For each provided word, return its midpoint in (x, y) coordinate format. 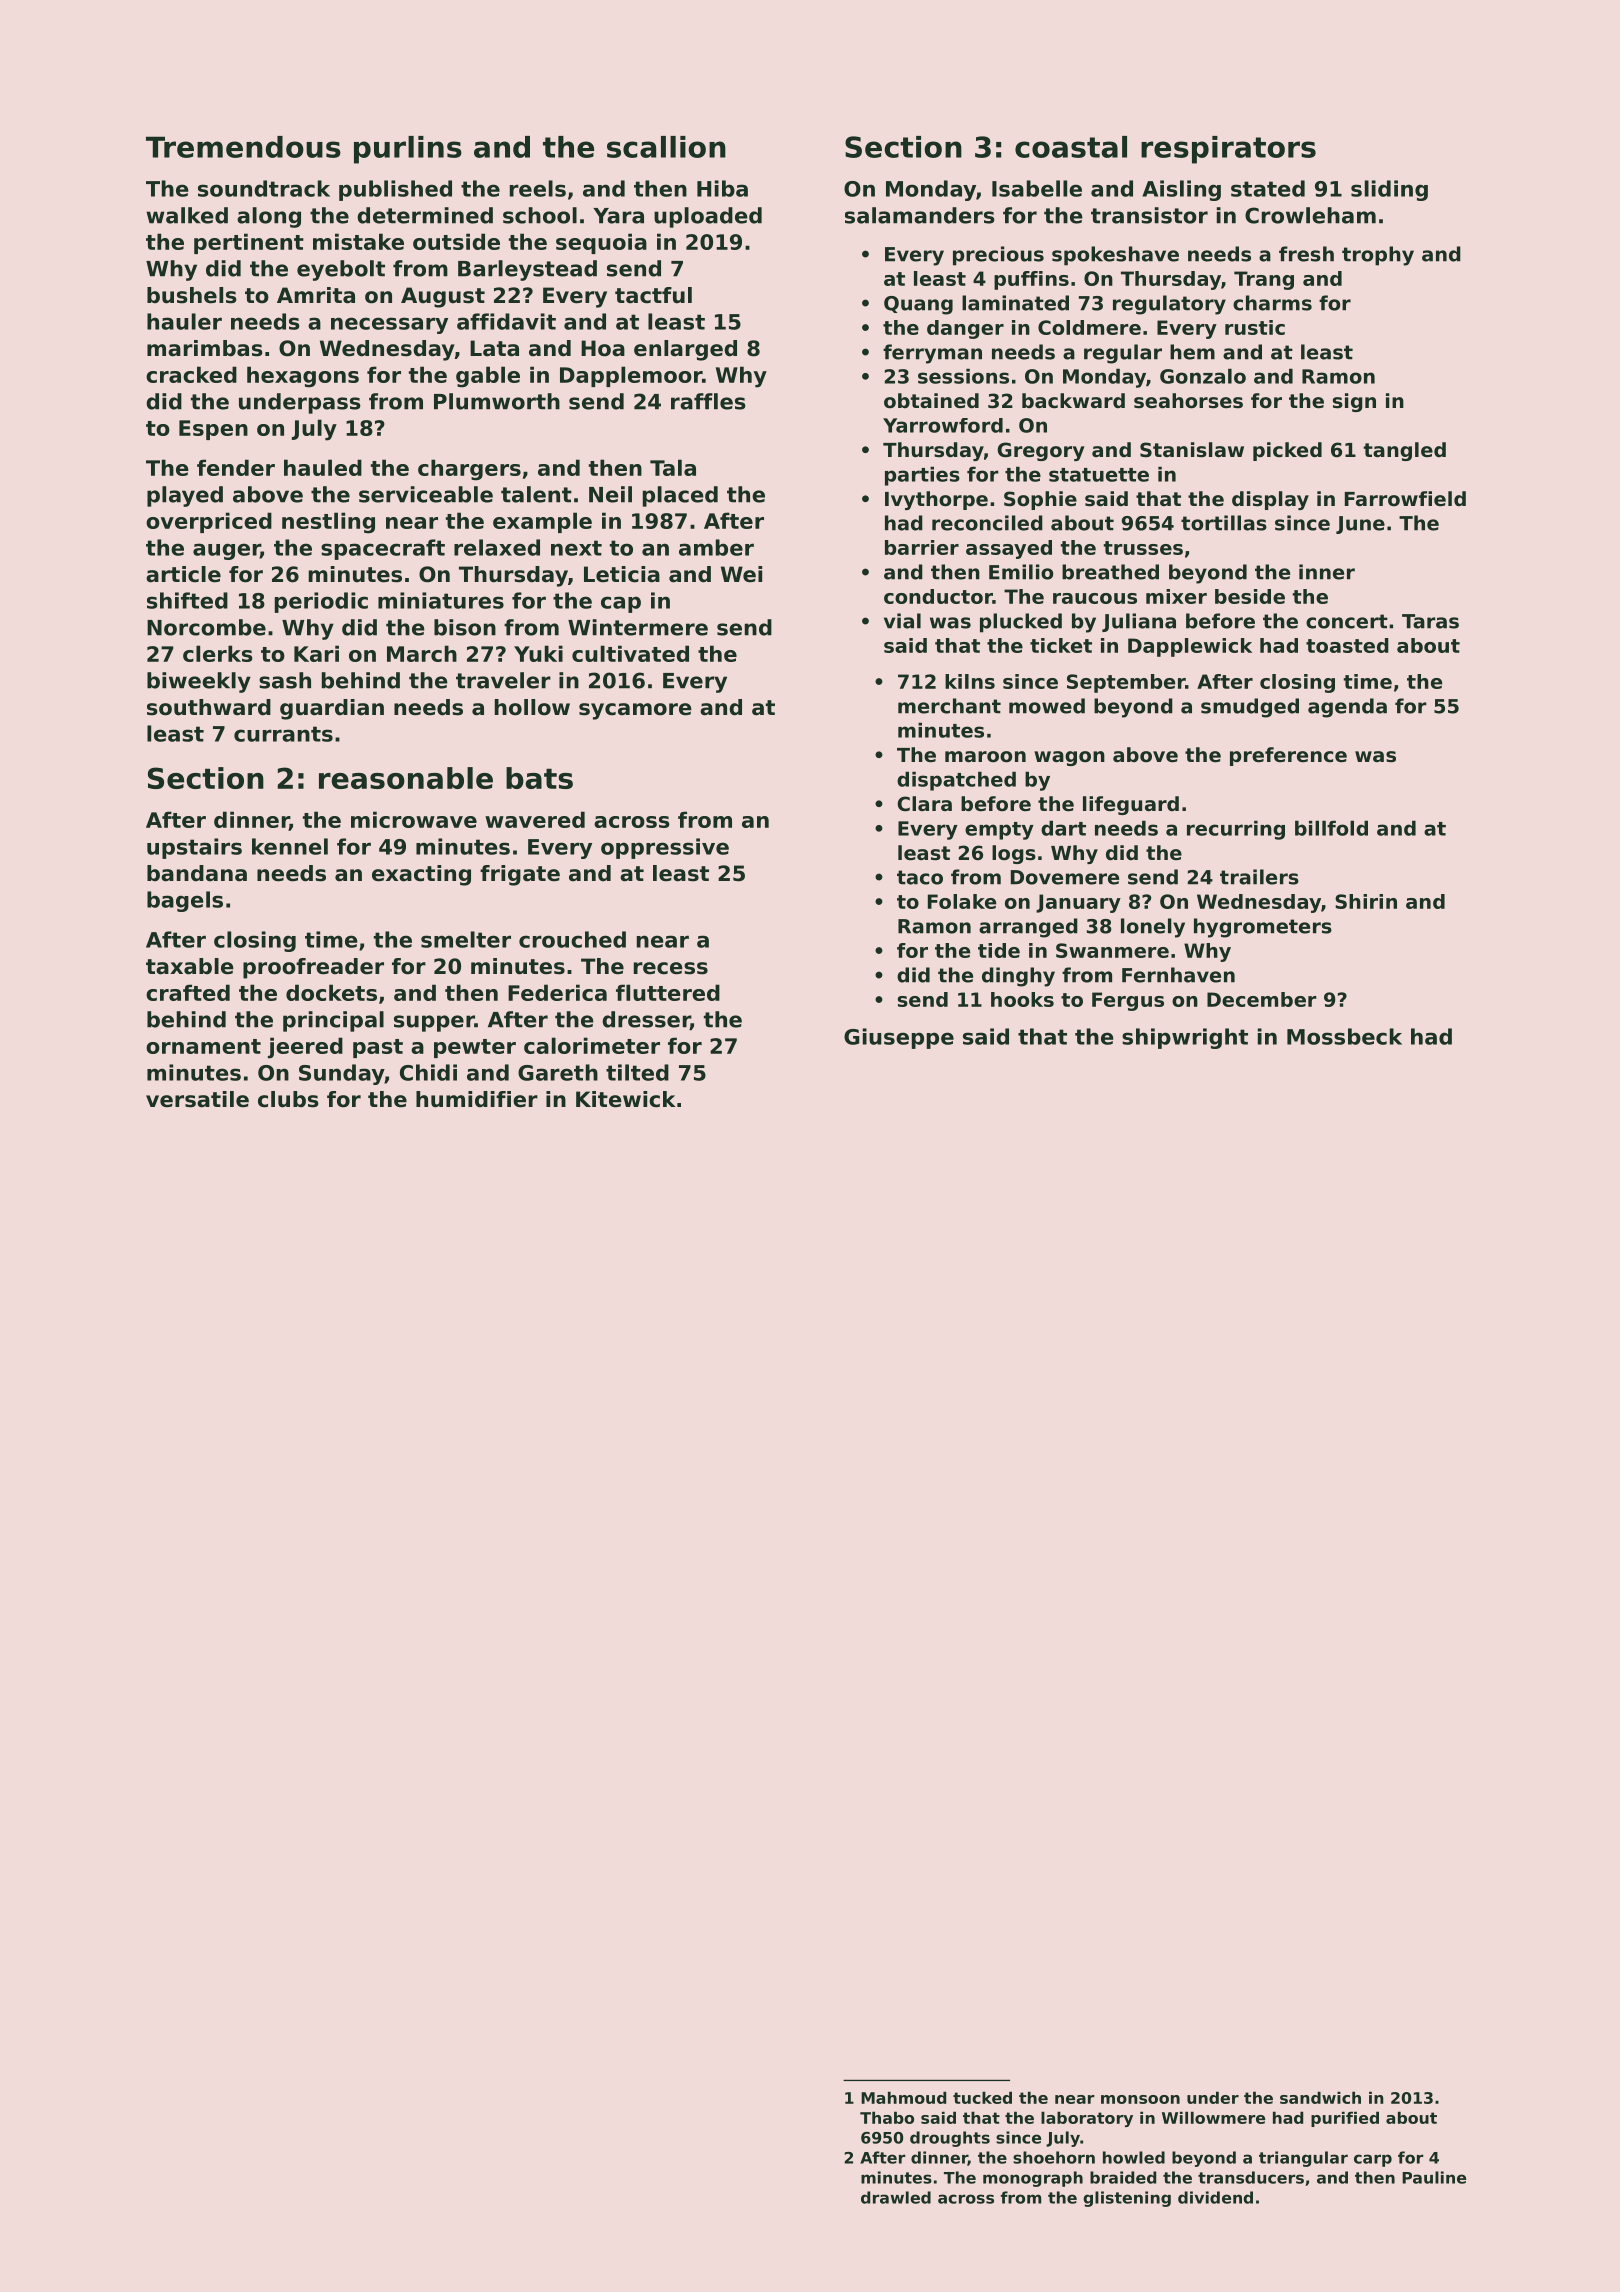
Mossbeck (1344, 1036)
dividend (1215, 2197)
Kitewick (625, 1099)
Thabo (887, 2117)
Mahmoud (903, 2097)
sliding (1389, 190)
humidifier (477, 1099)
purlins (408, 150)
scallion (666, 147)
